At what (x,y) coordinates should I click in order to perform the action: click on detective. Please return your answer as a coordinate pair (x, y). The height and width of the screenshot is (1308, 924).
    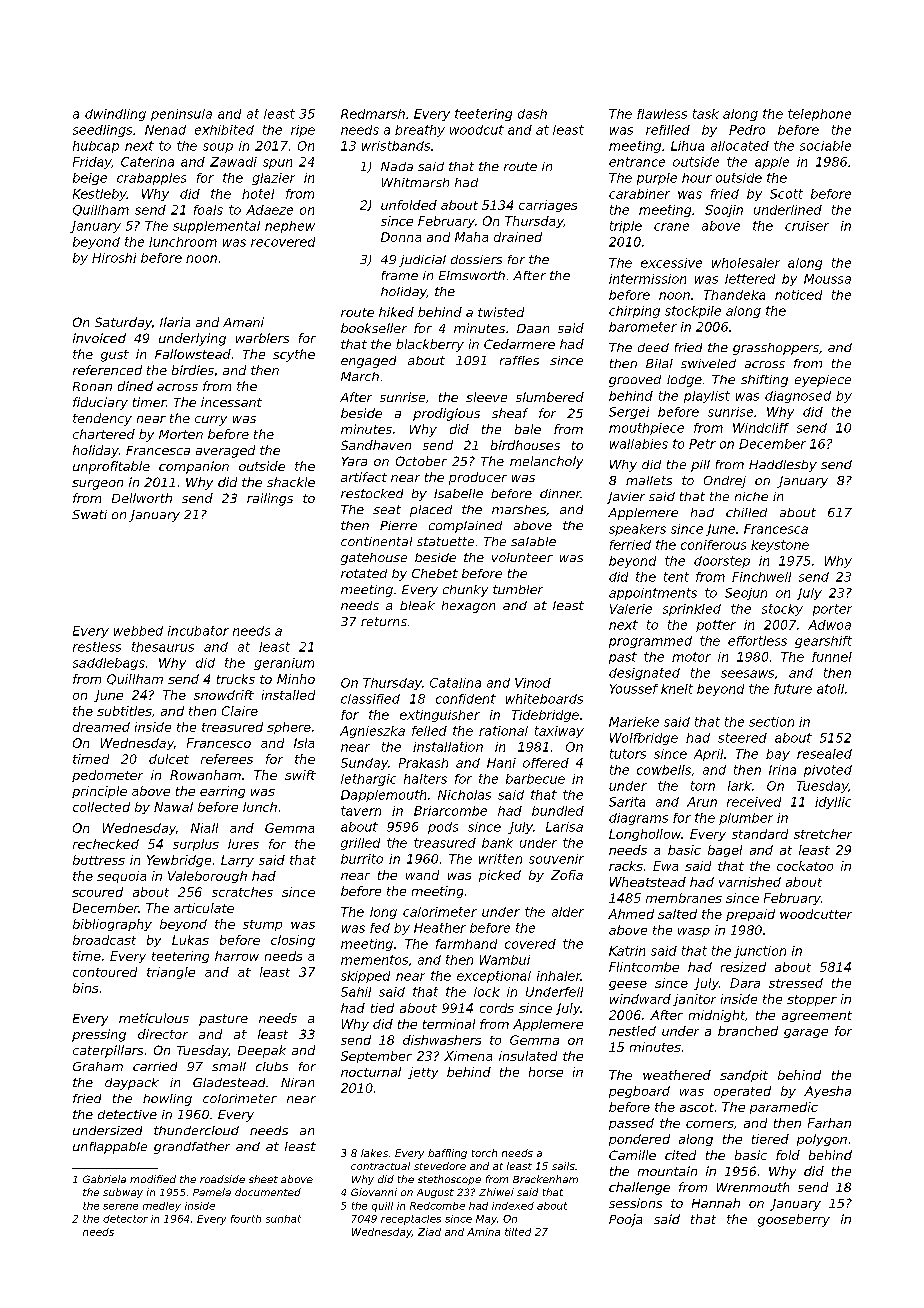
    Looking at the image, I should click on (127, 1114).
